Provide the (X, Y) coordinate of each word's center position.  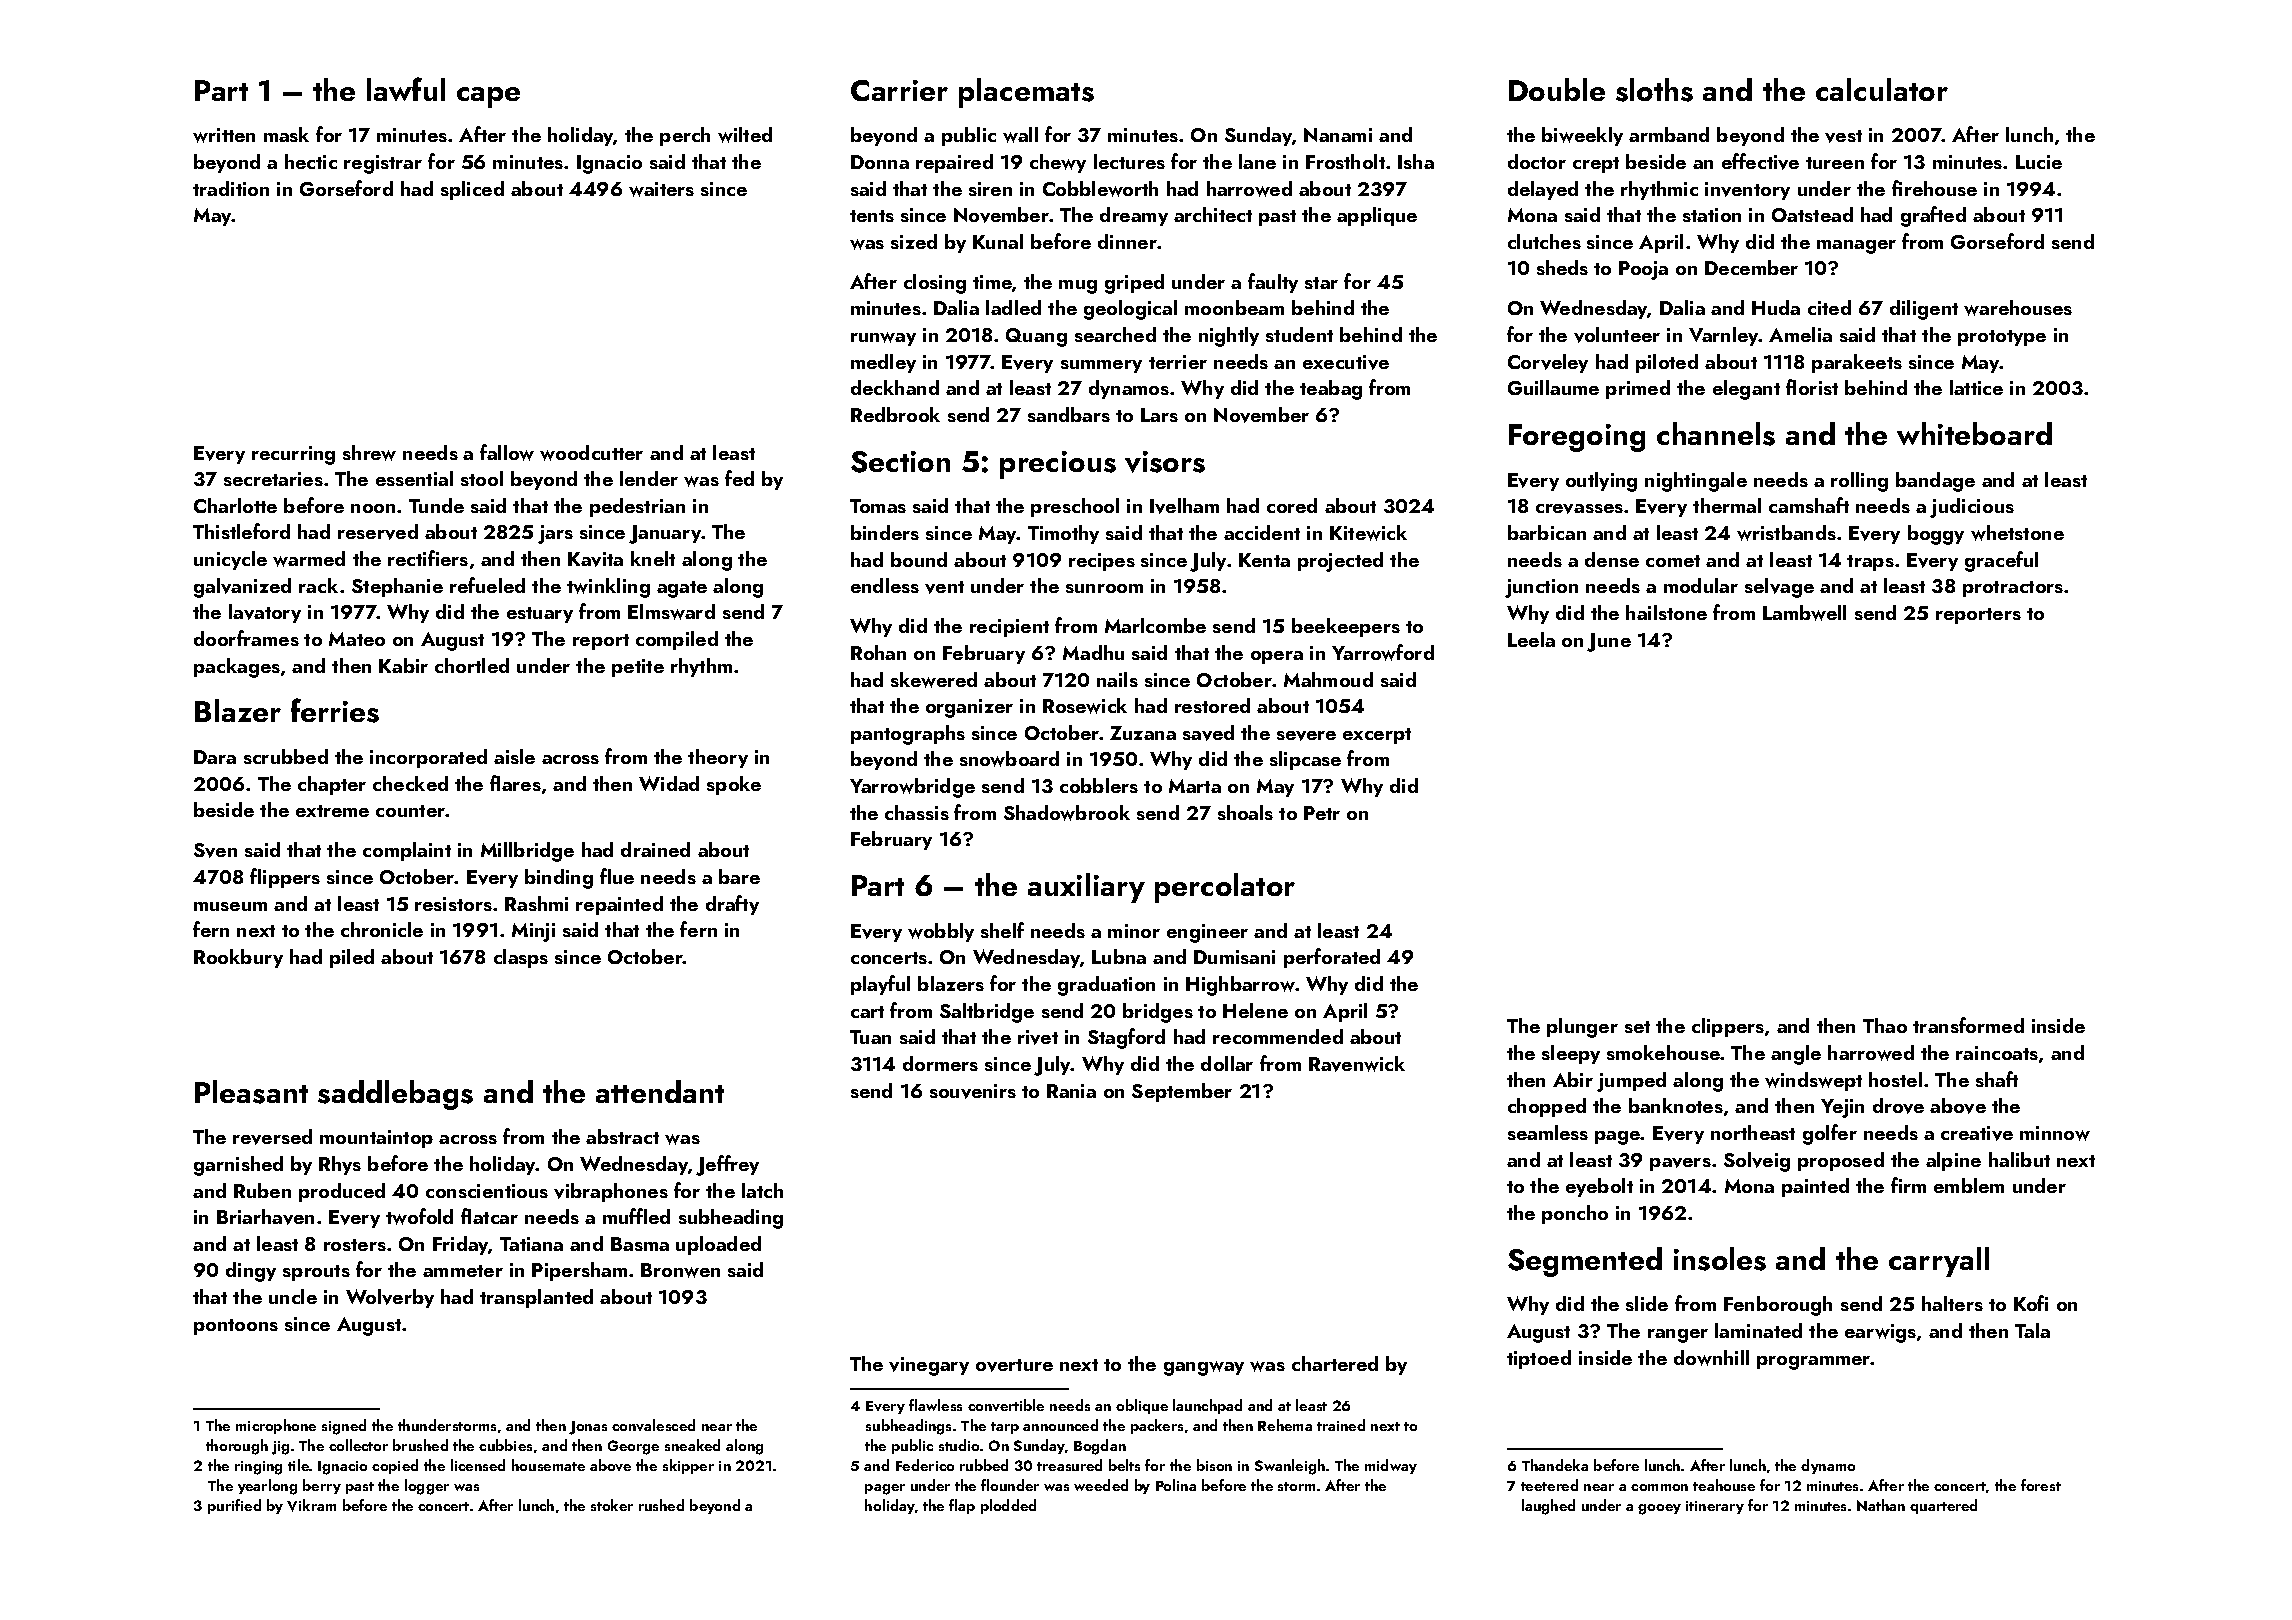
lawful (406, 89)
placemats (1026, 93)
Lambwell (1804, 613)
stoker (612, 1505)
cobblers (1099, 785)
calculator (1882, 89)
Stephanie (397, 587)
